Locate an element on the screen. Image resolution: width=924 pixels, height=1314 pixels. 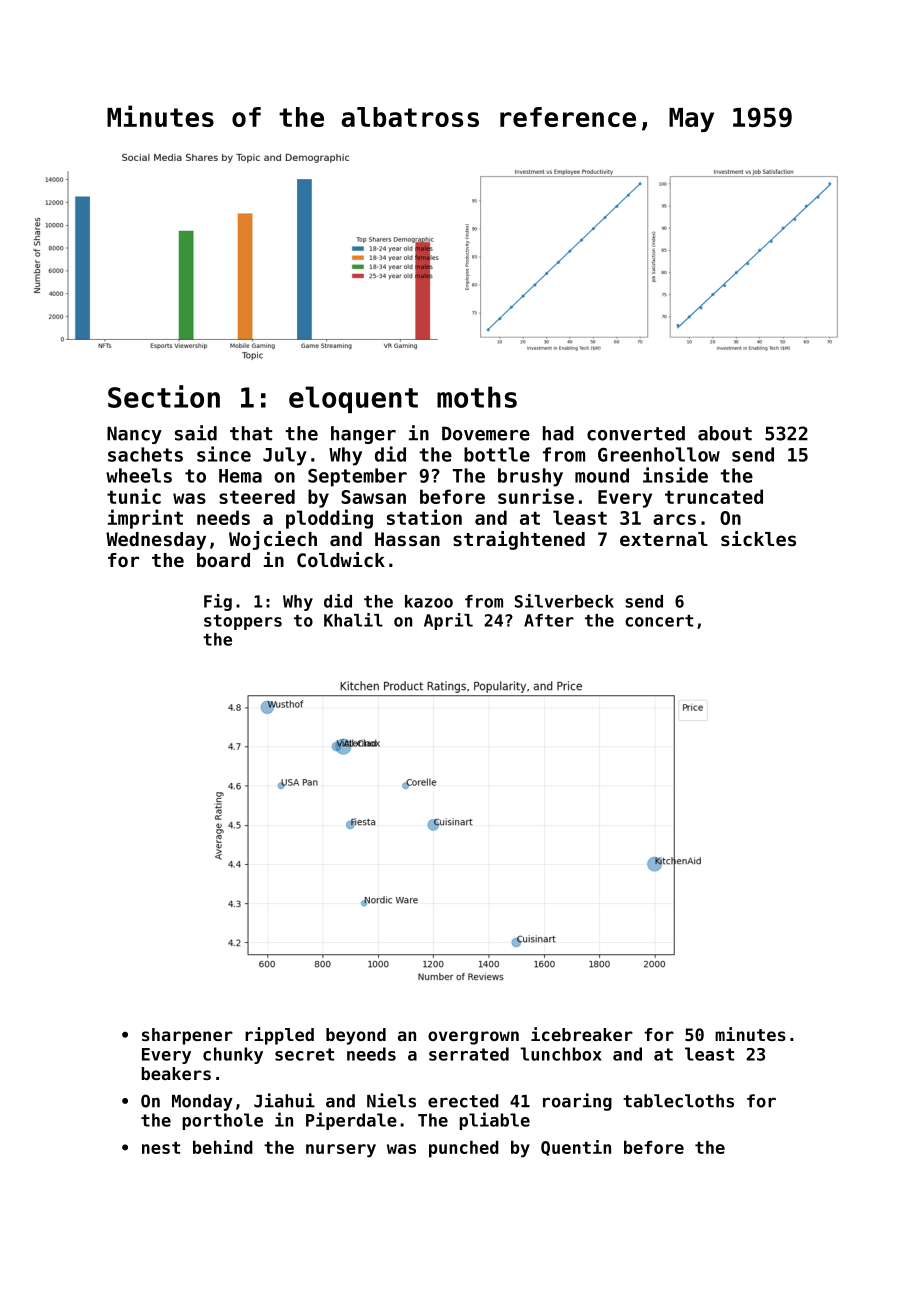
beyond is located at coordinates (356, 1036).
